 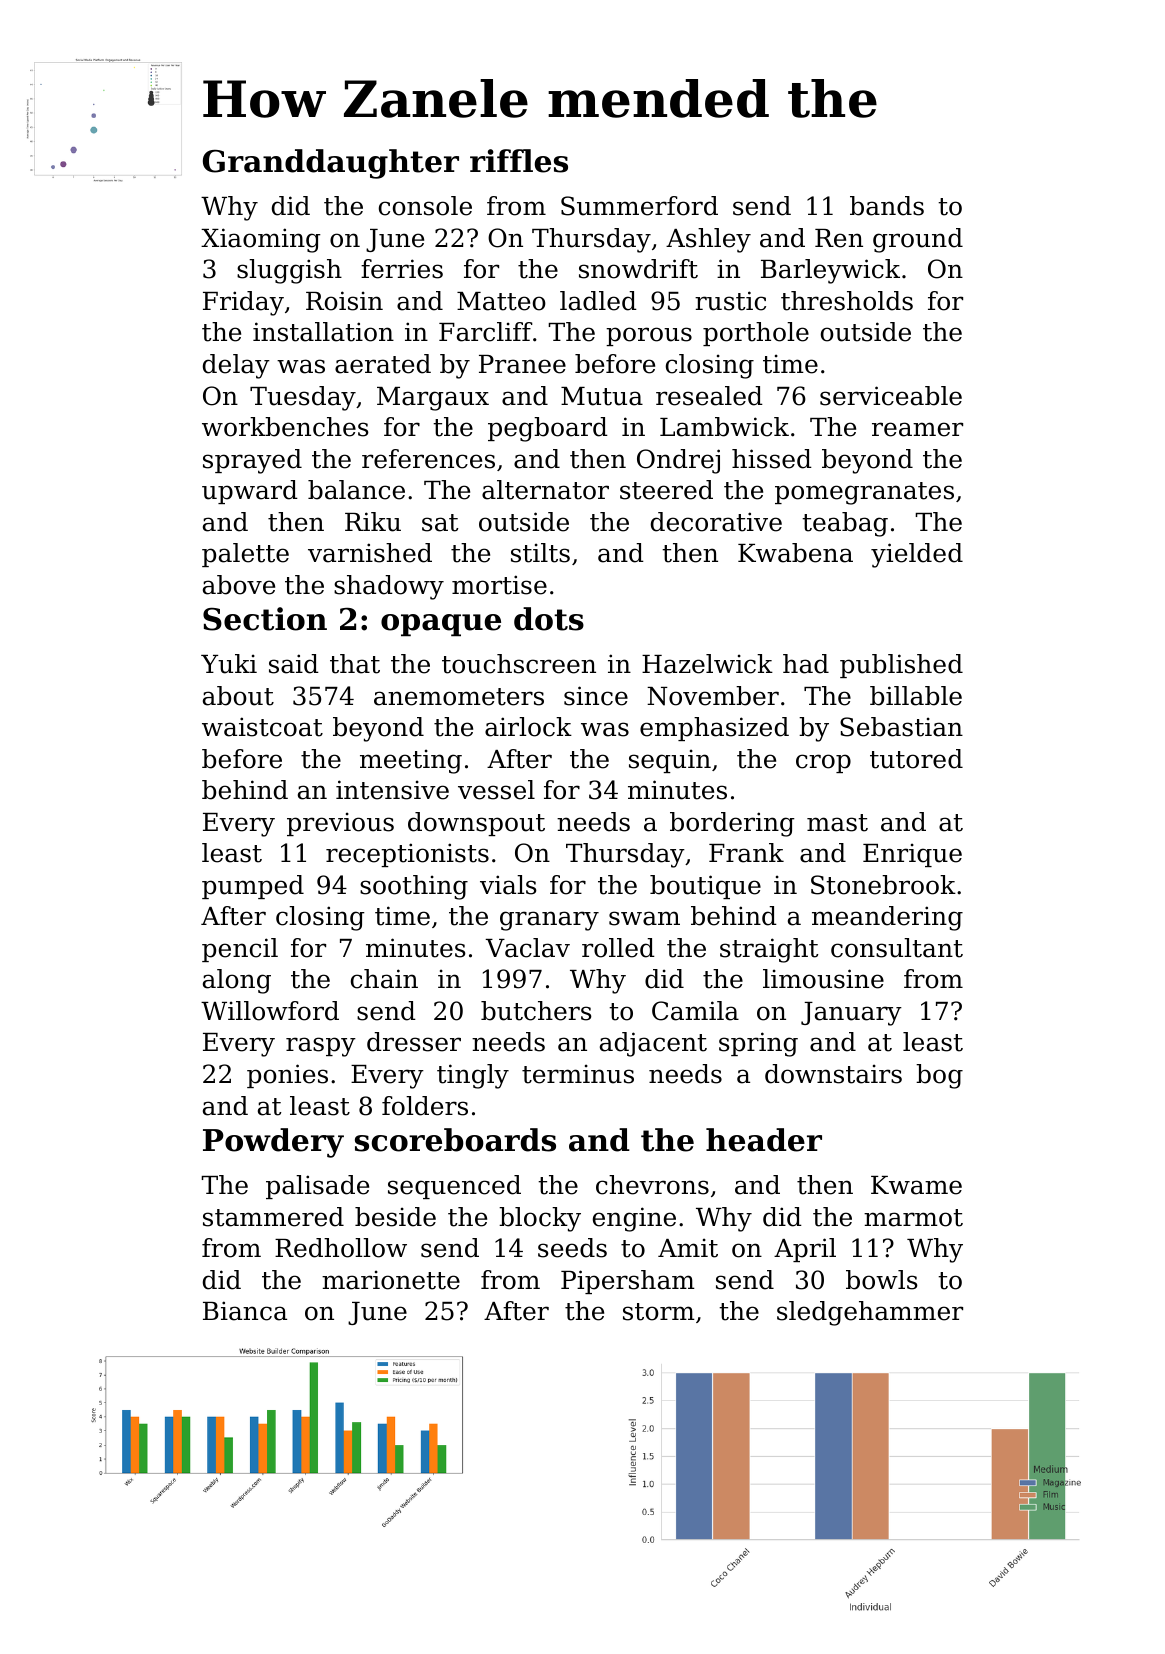 What do you see at coordinates (237, 981) in the page?
I see `along` at bounding box center [237, 981].
